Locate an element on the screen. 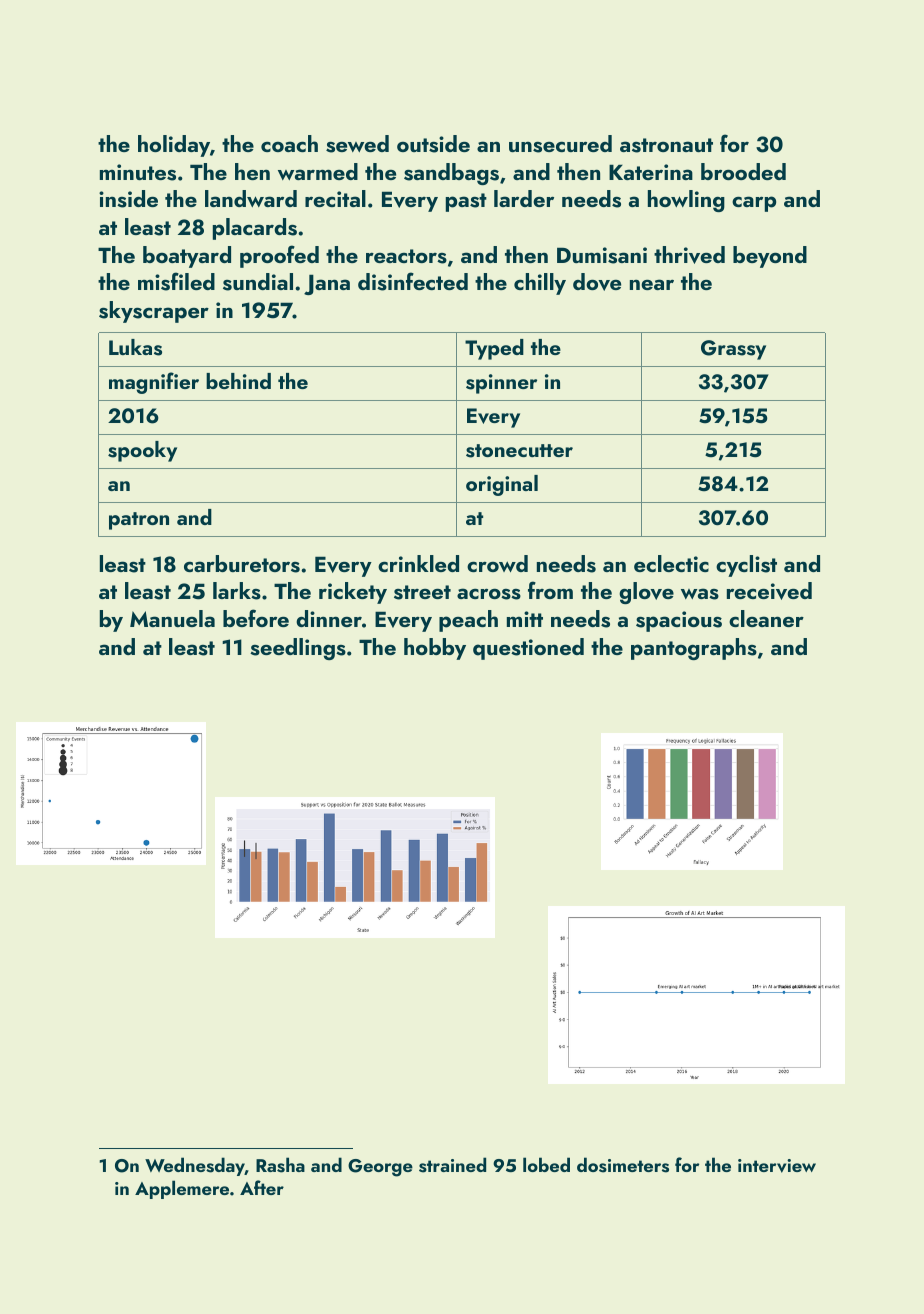  received is located at coordinates (769, 591).
